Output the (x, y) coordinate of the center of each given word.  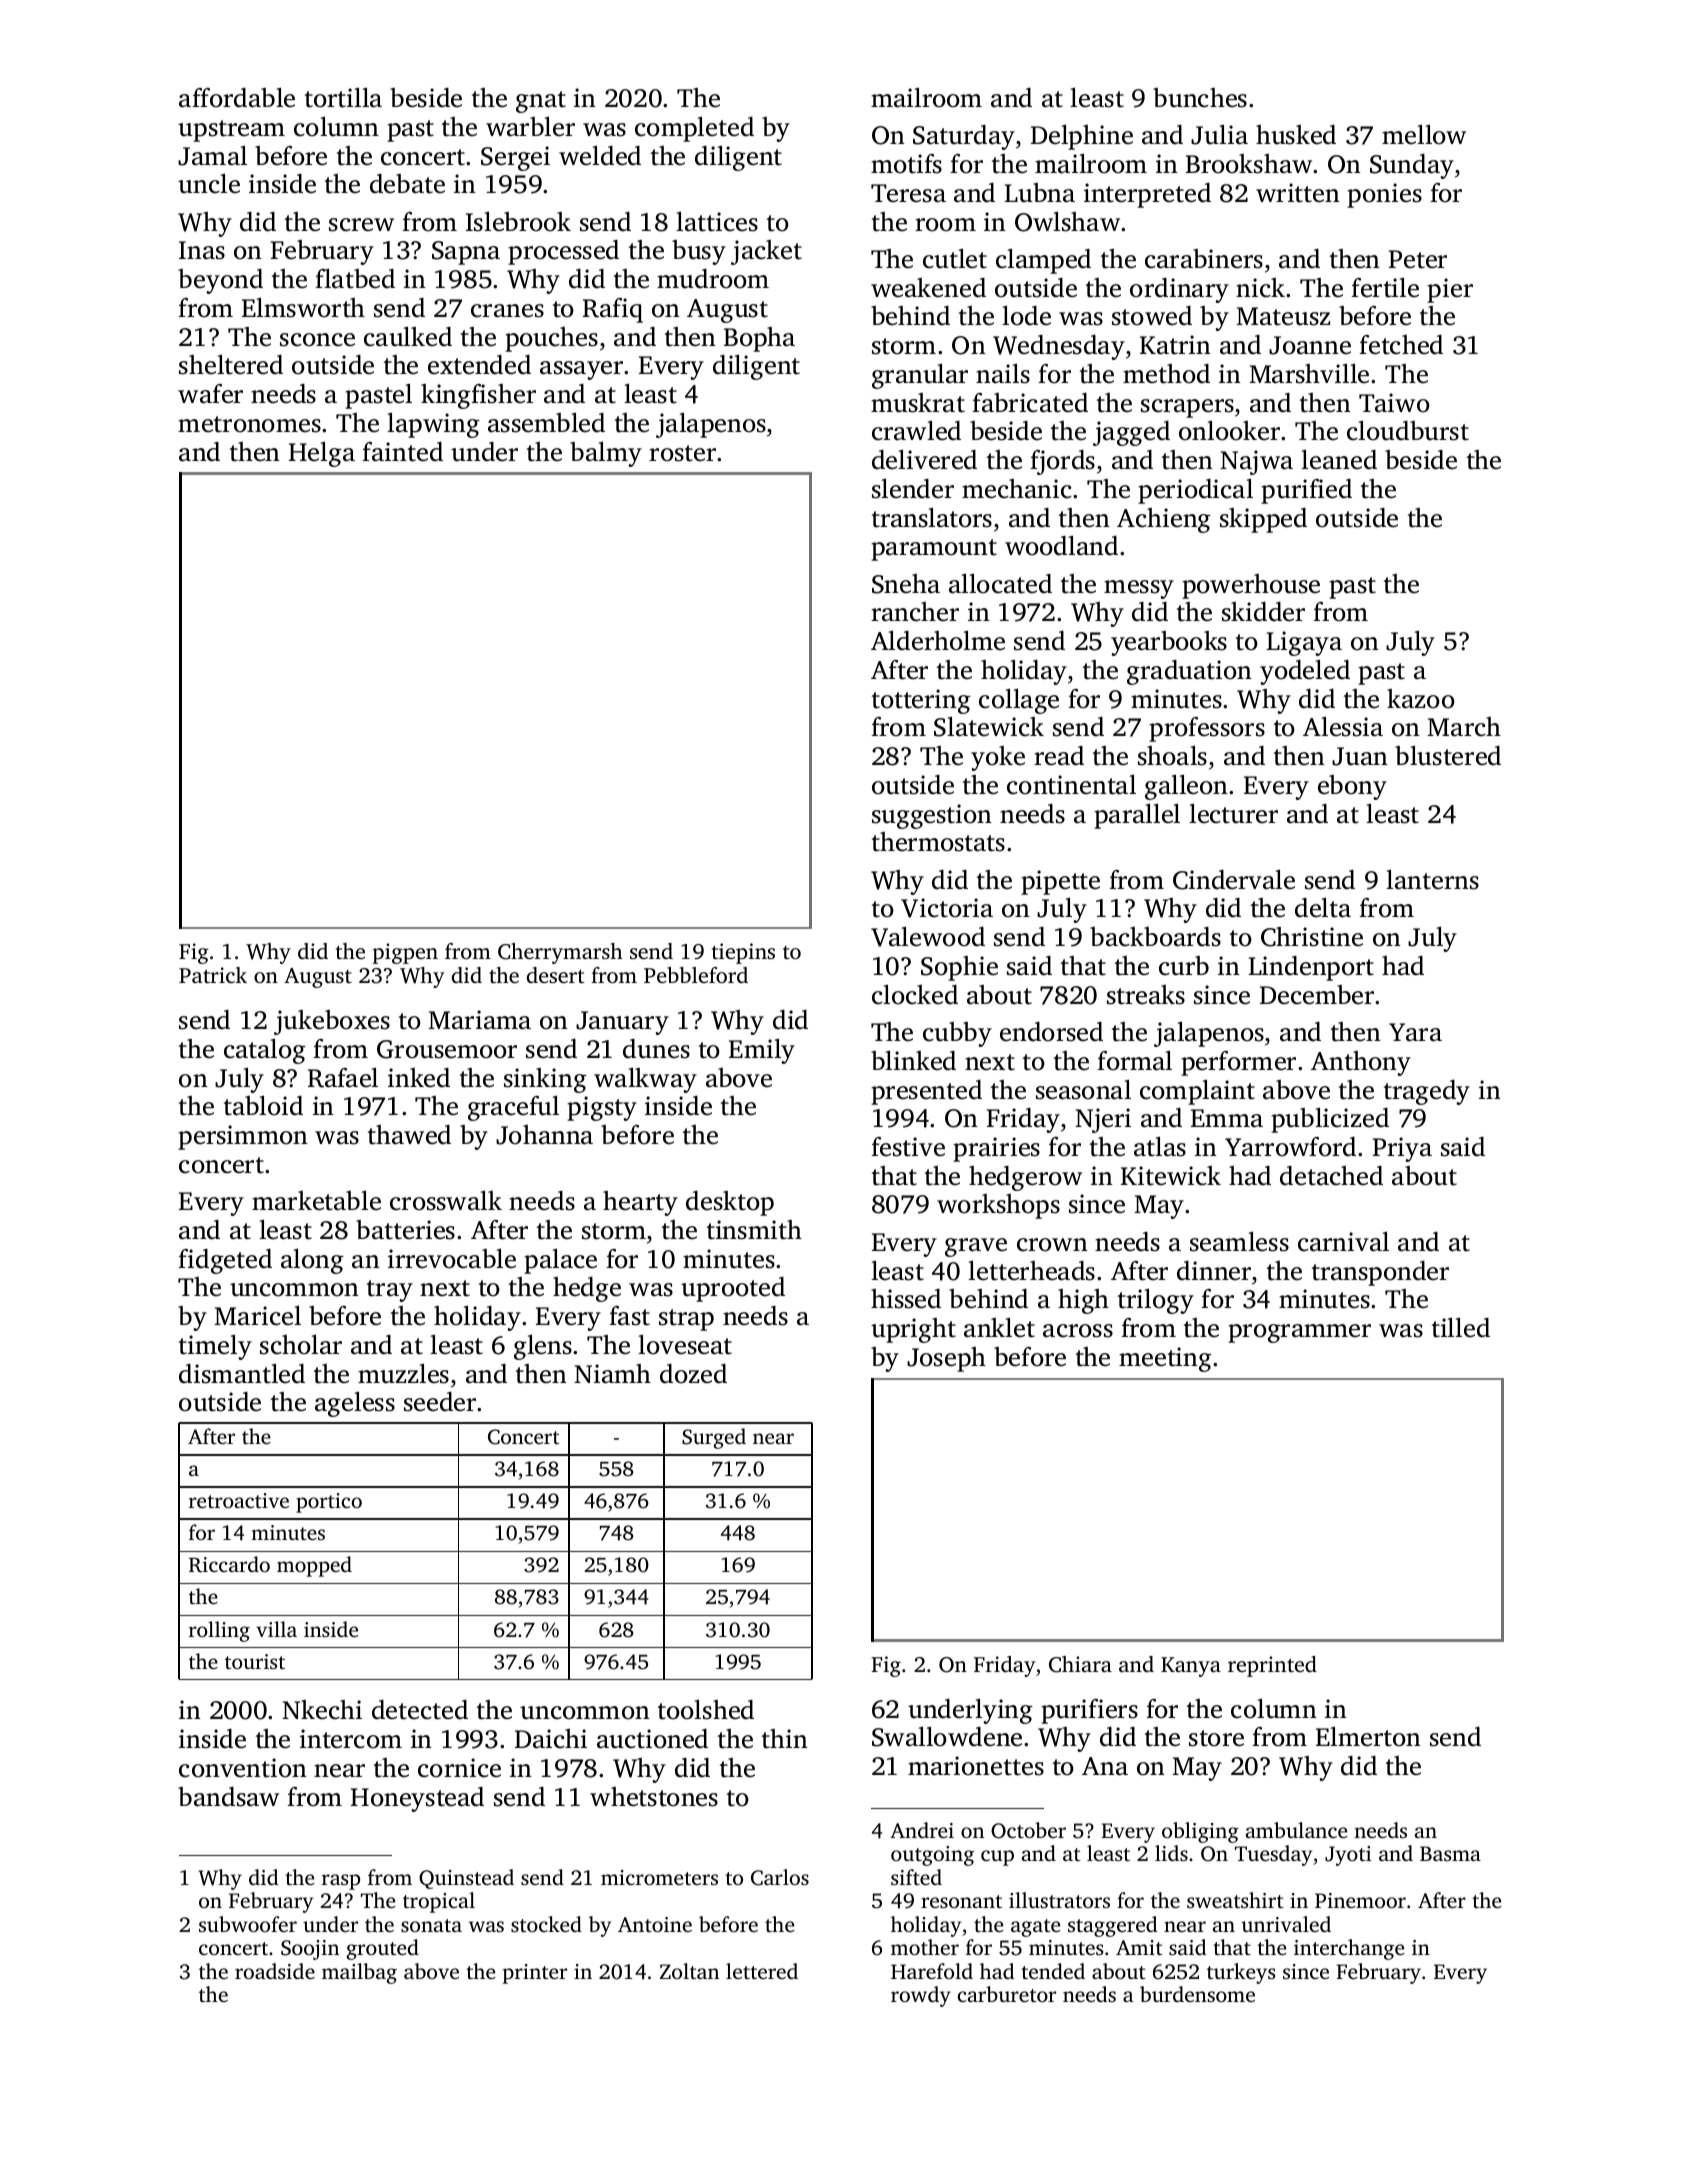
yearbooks (1169, 643)
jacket (766, 252)
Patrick (213, 975)
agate (1036, 1928)
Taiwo (1394, 403)
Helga (322, 454)
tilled (1461, 1328)
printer (535, 1974)
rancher (915, 612)
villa (276, 1629)
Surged (714, 1438)
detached (1331, 1176)
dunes (656, 1049)
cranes (507, 311)
